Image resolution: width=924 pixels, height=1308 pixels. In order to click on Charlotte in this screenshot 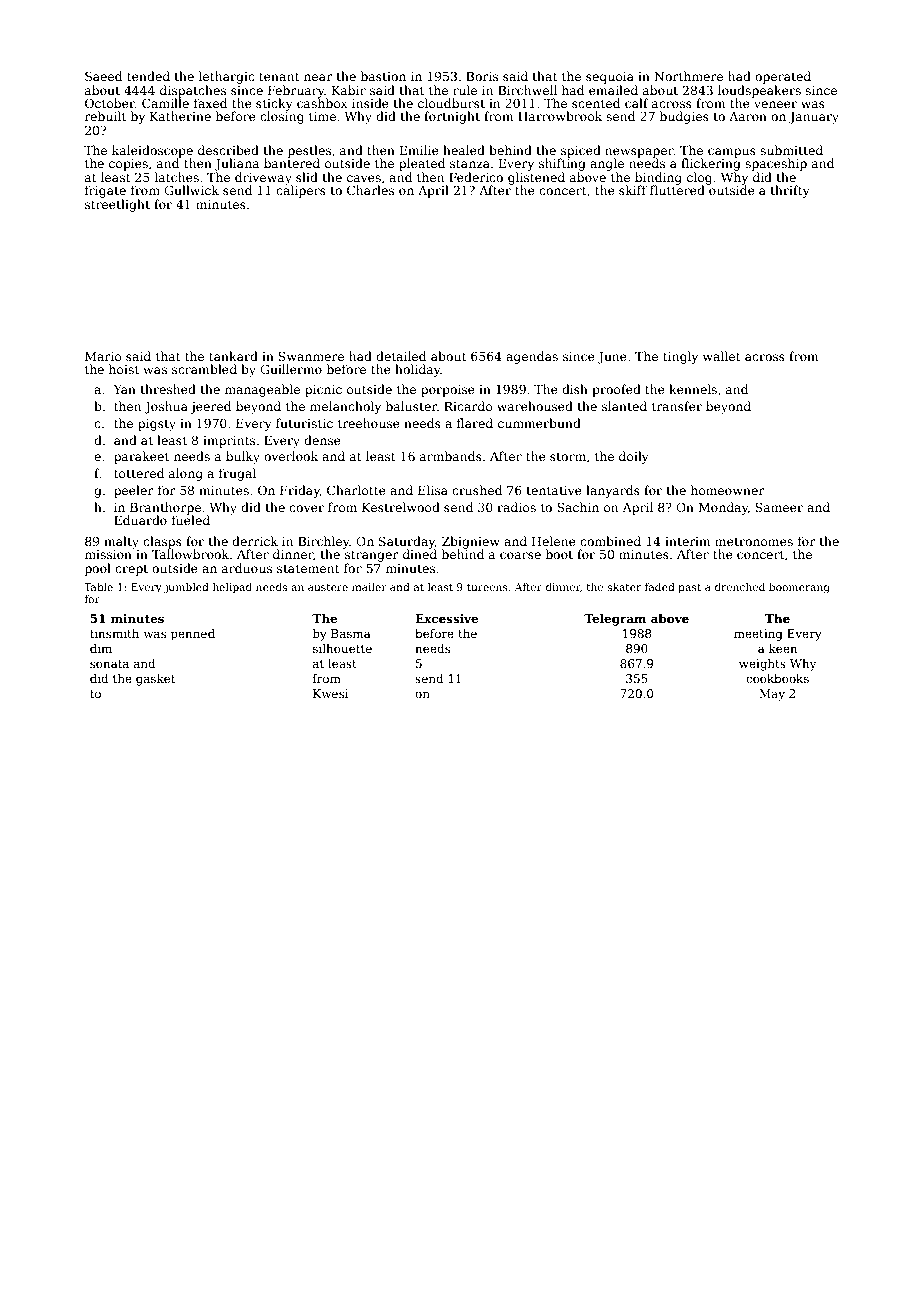, I will do `click(356, 490)`.
